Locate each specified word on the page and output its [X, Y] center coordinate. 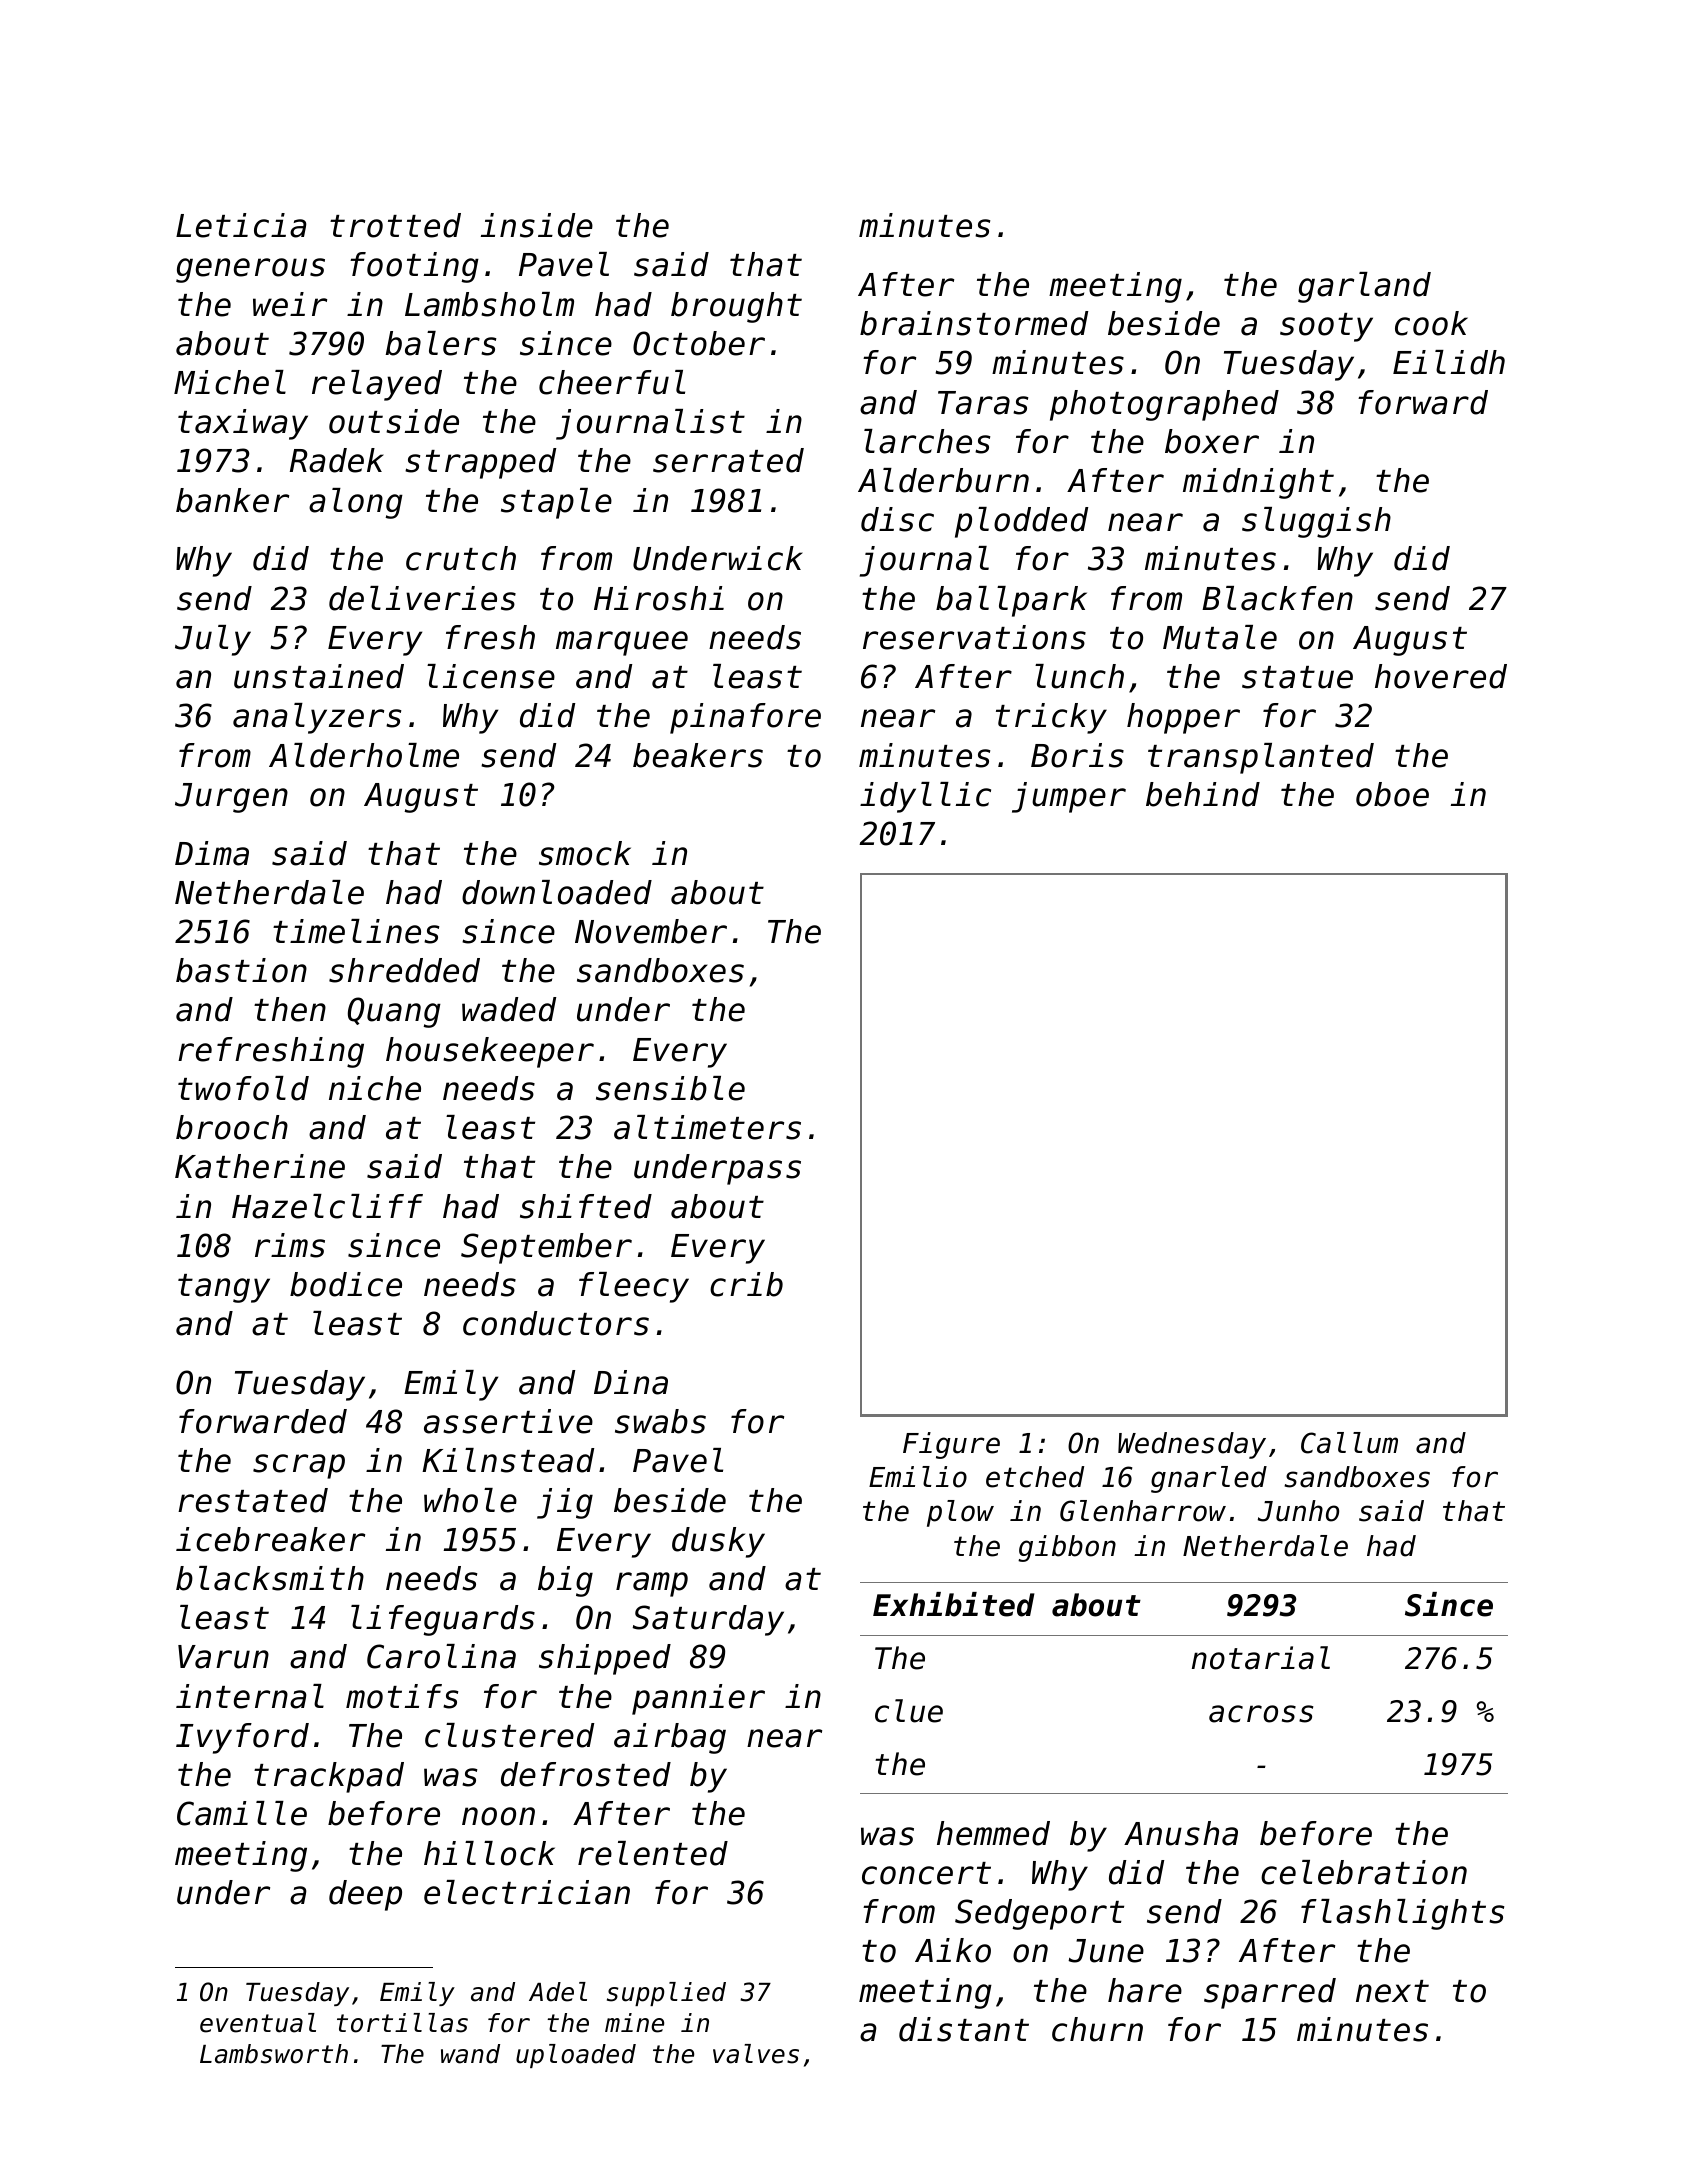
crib [746, 1284]
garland [1364, 287]
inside [537, 225]
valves [756, 2054]
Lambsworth [274, 2054]
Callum [1349, 1443]
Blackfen [1277, 598]
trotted [395, 225]
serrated [728, 460]
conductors [556, 1323]
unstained [319, 676]
